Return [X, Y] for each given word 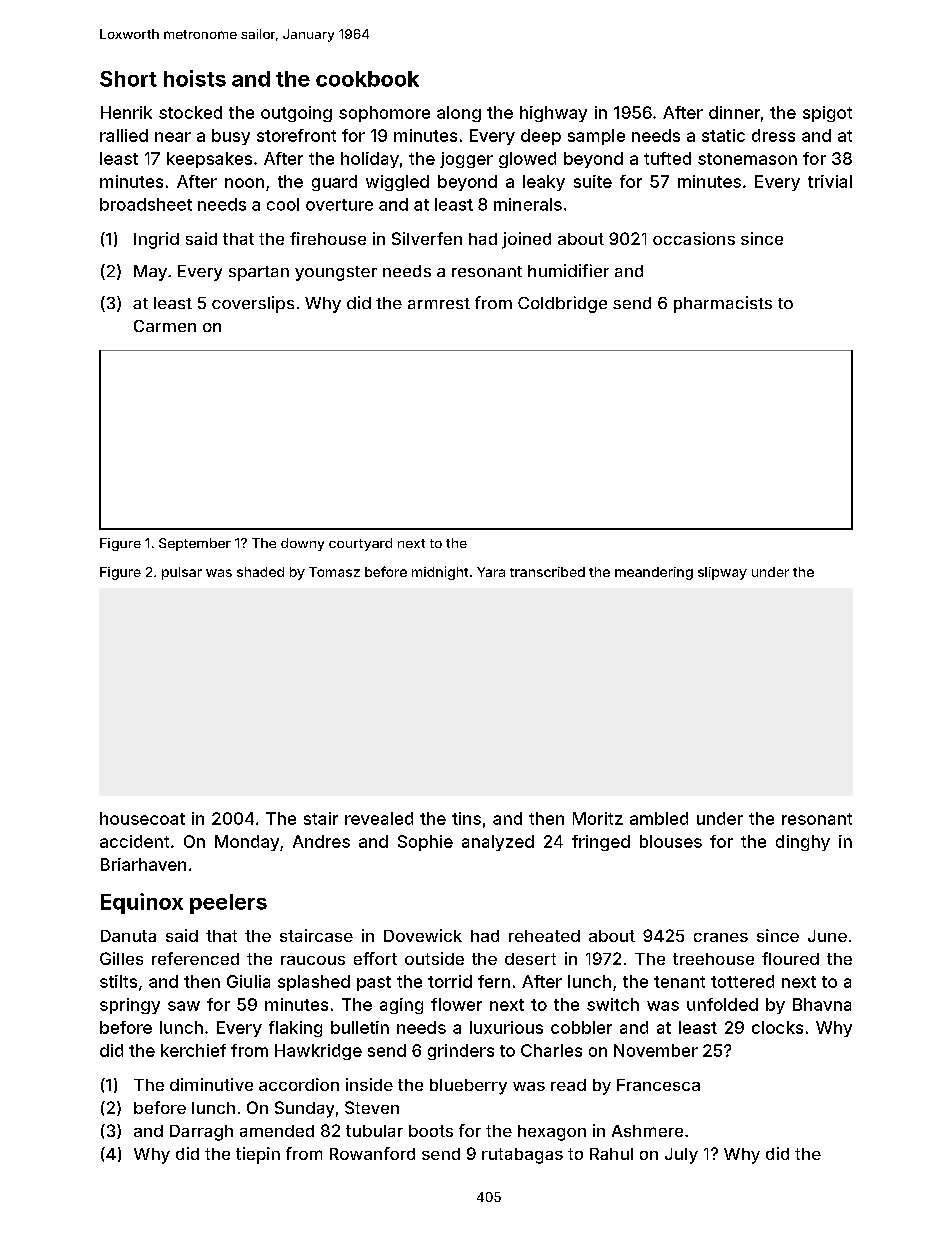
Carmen [165, 326]
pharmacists [723, 304]
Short [128, 79]
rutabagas [522, 1156]
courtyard [360, 544]
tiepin [258, 1155]
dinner [734, 112]
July [681, 1156]
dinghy [803, 843]
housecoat [142, 818]
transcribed [547, 572]
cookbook [367, 79]
